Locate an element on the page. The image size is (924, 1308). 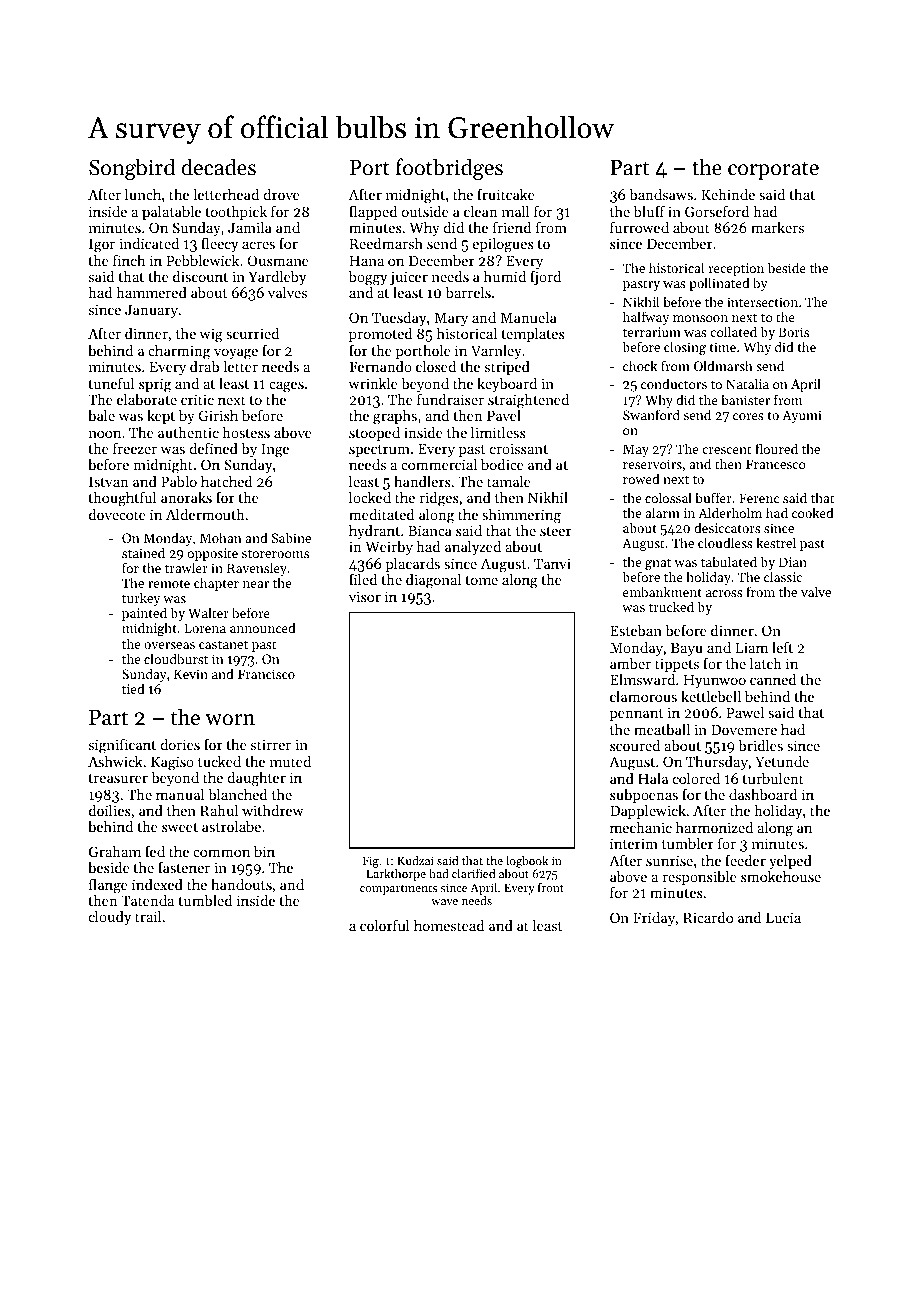
amber is located at coordinates (630, 663).
